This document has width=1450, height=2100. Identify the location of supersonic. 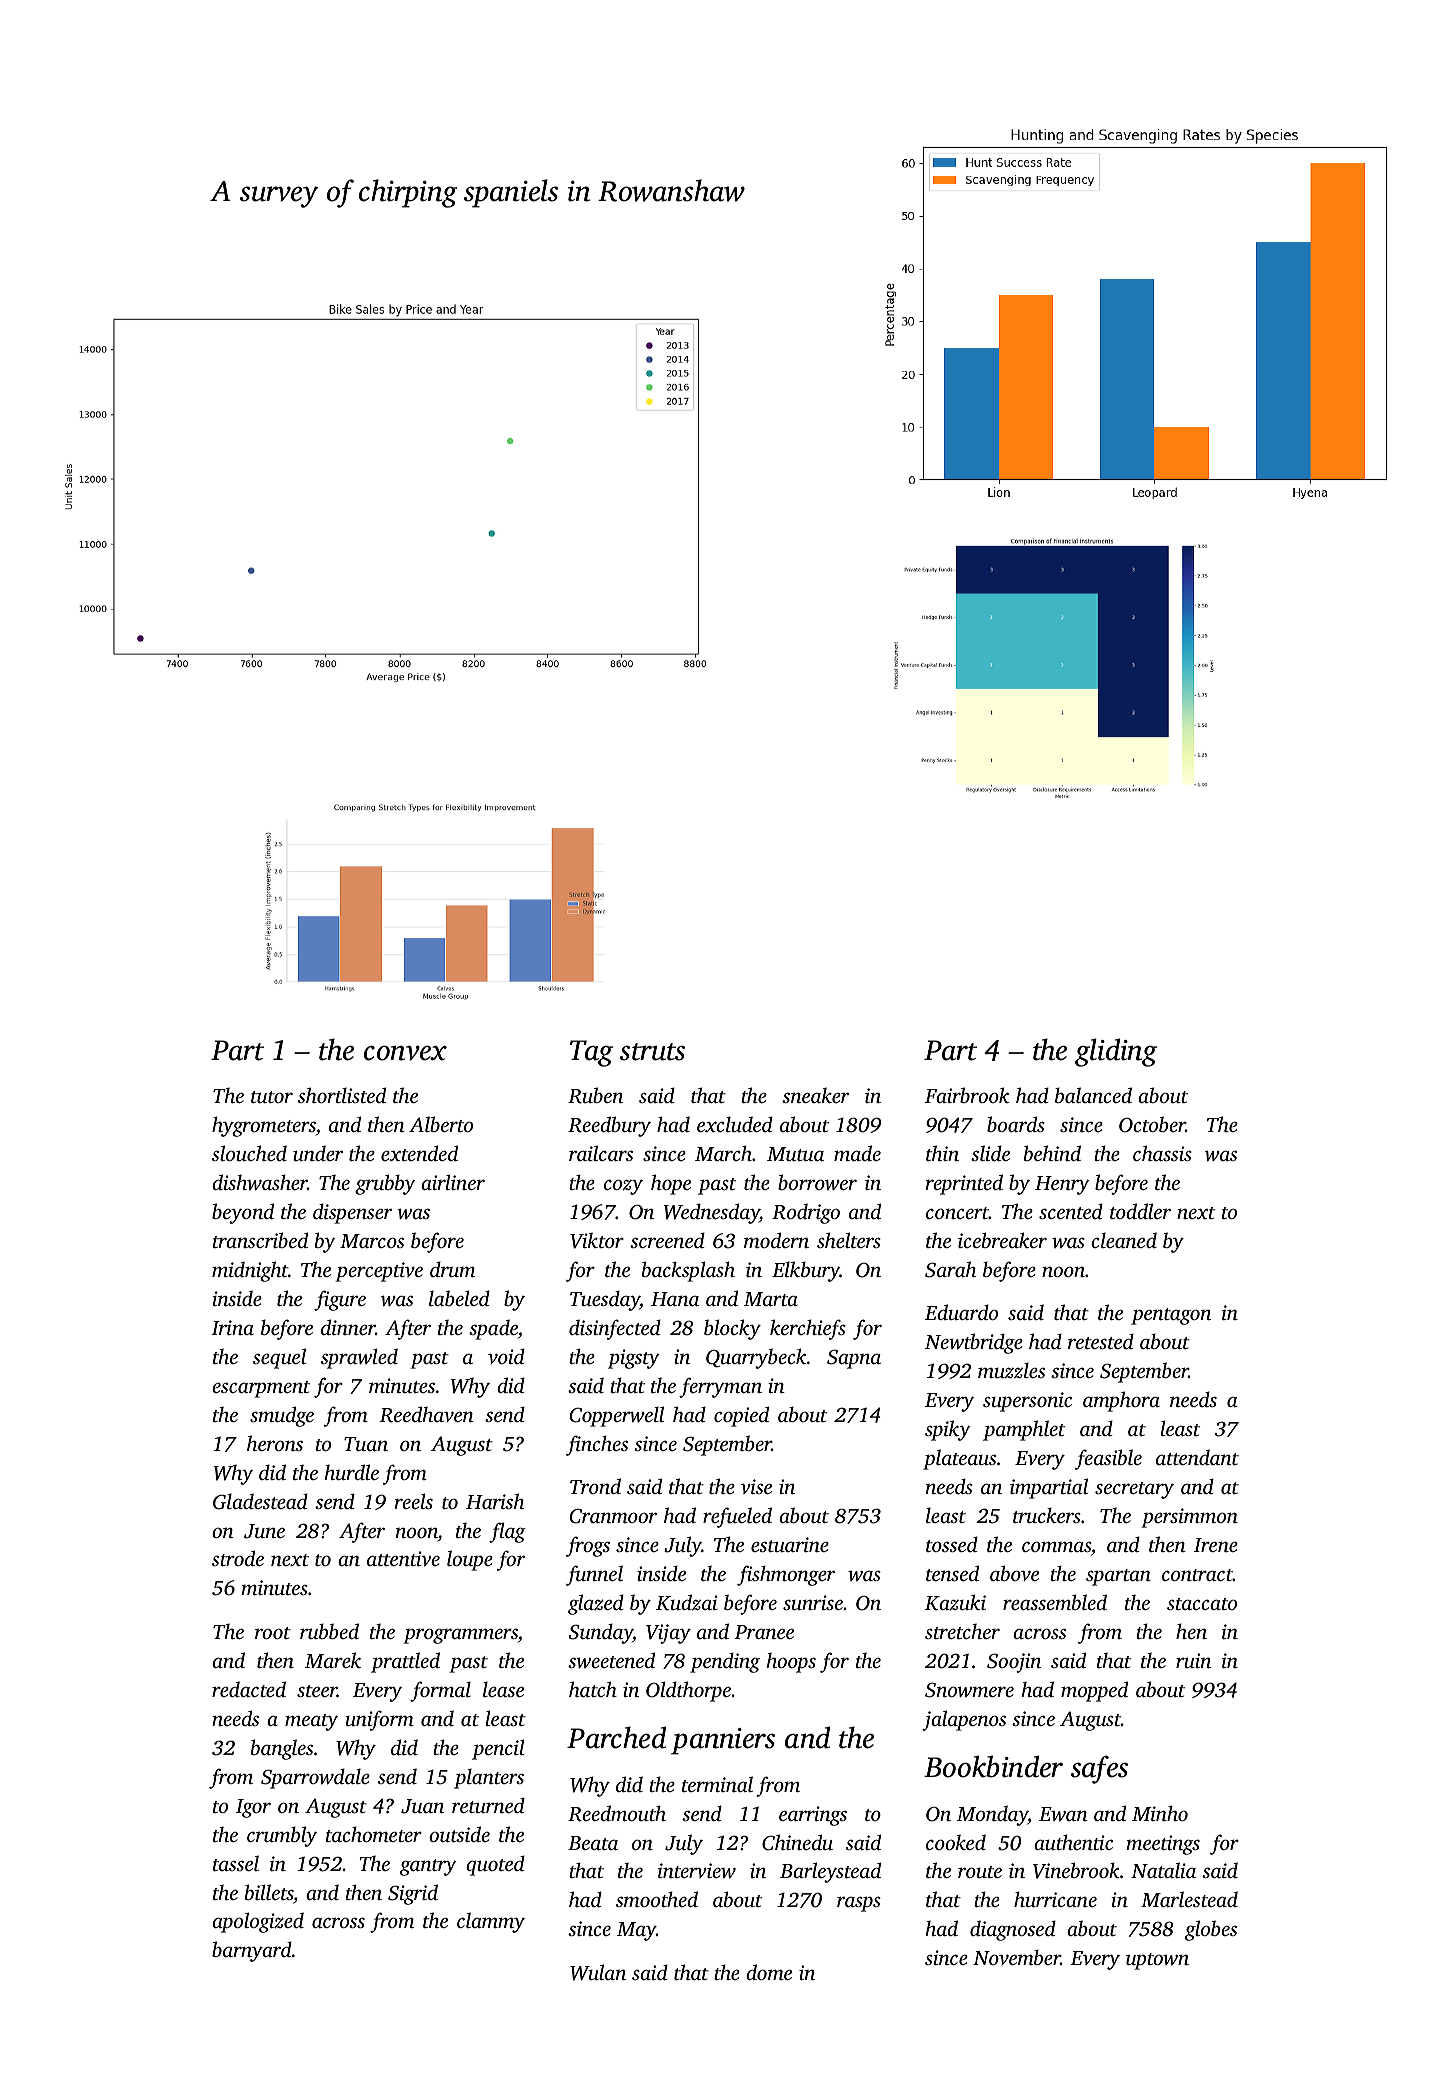
(1027, 1402).
